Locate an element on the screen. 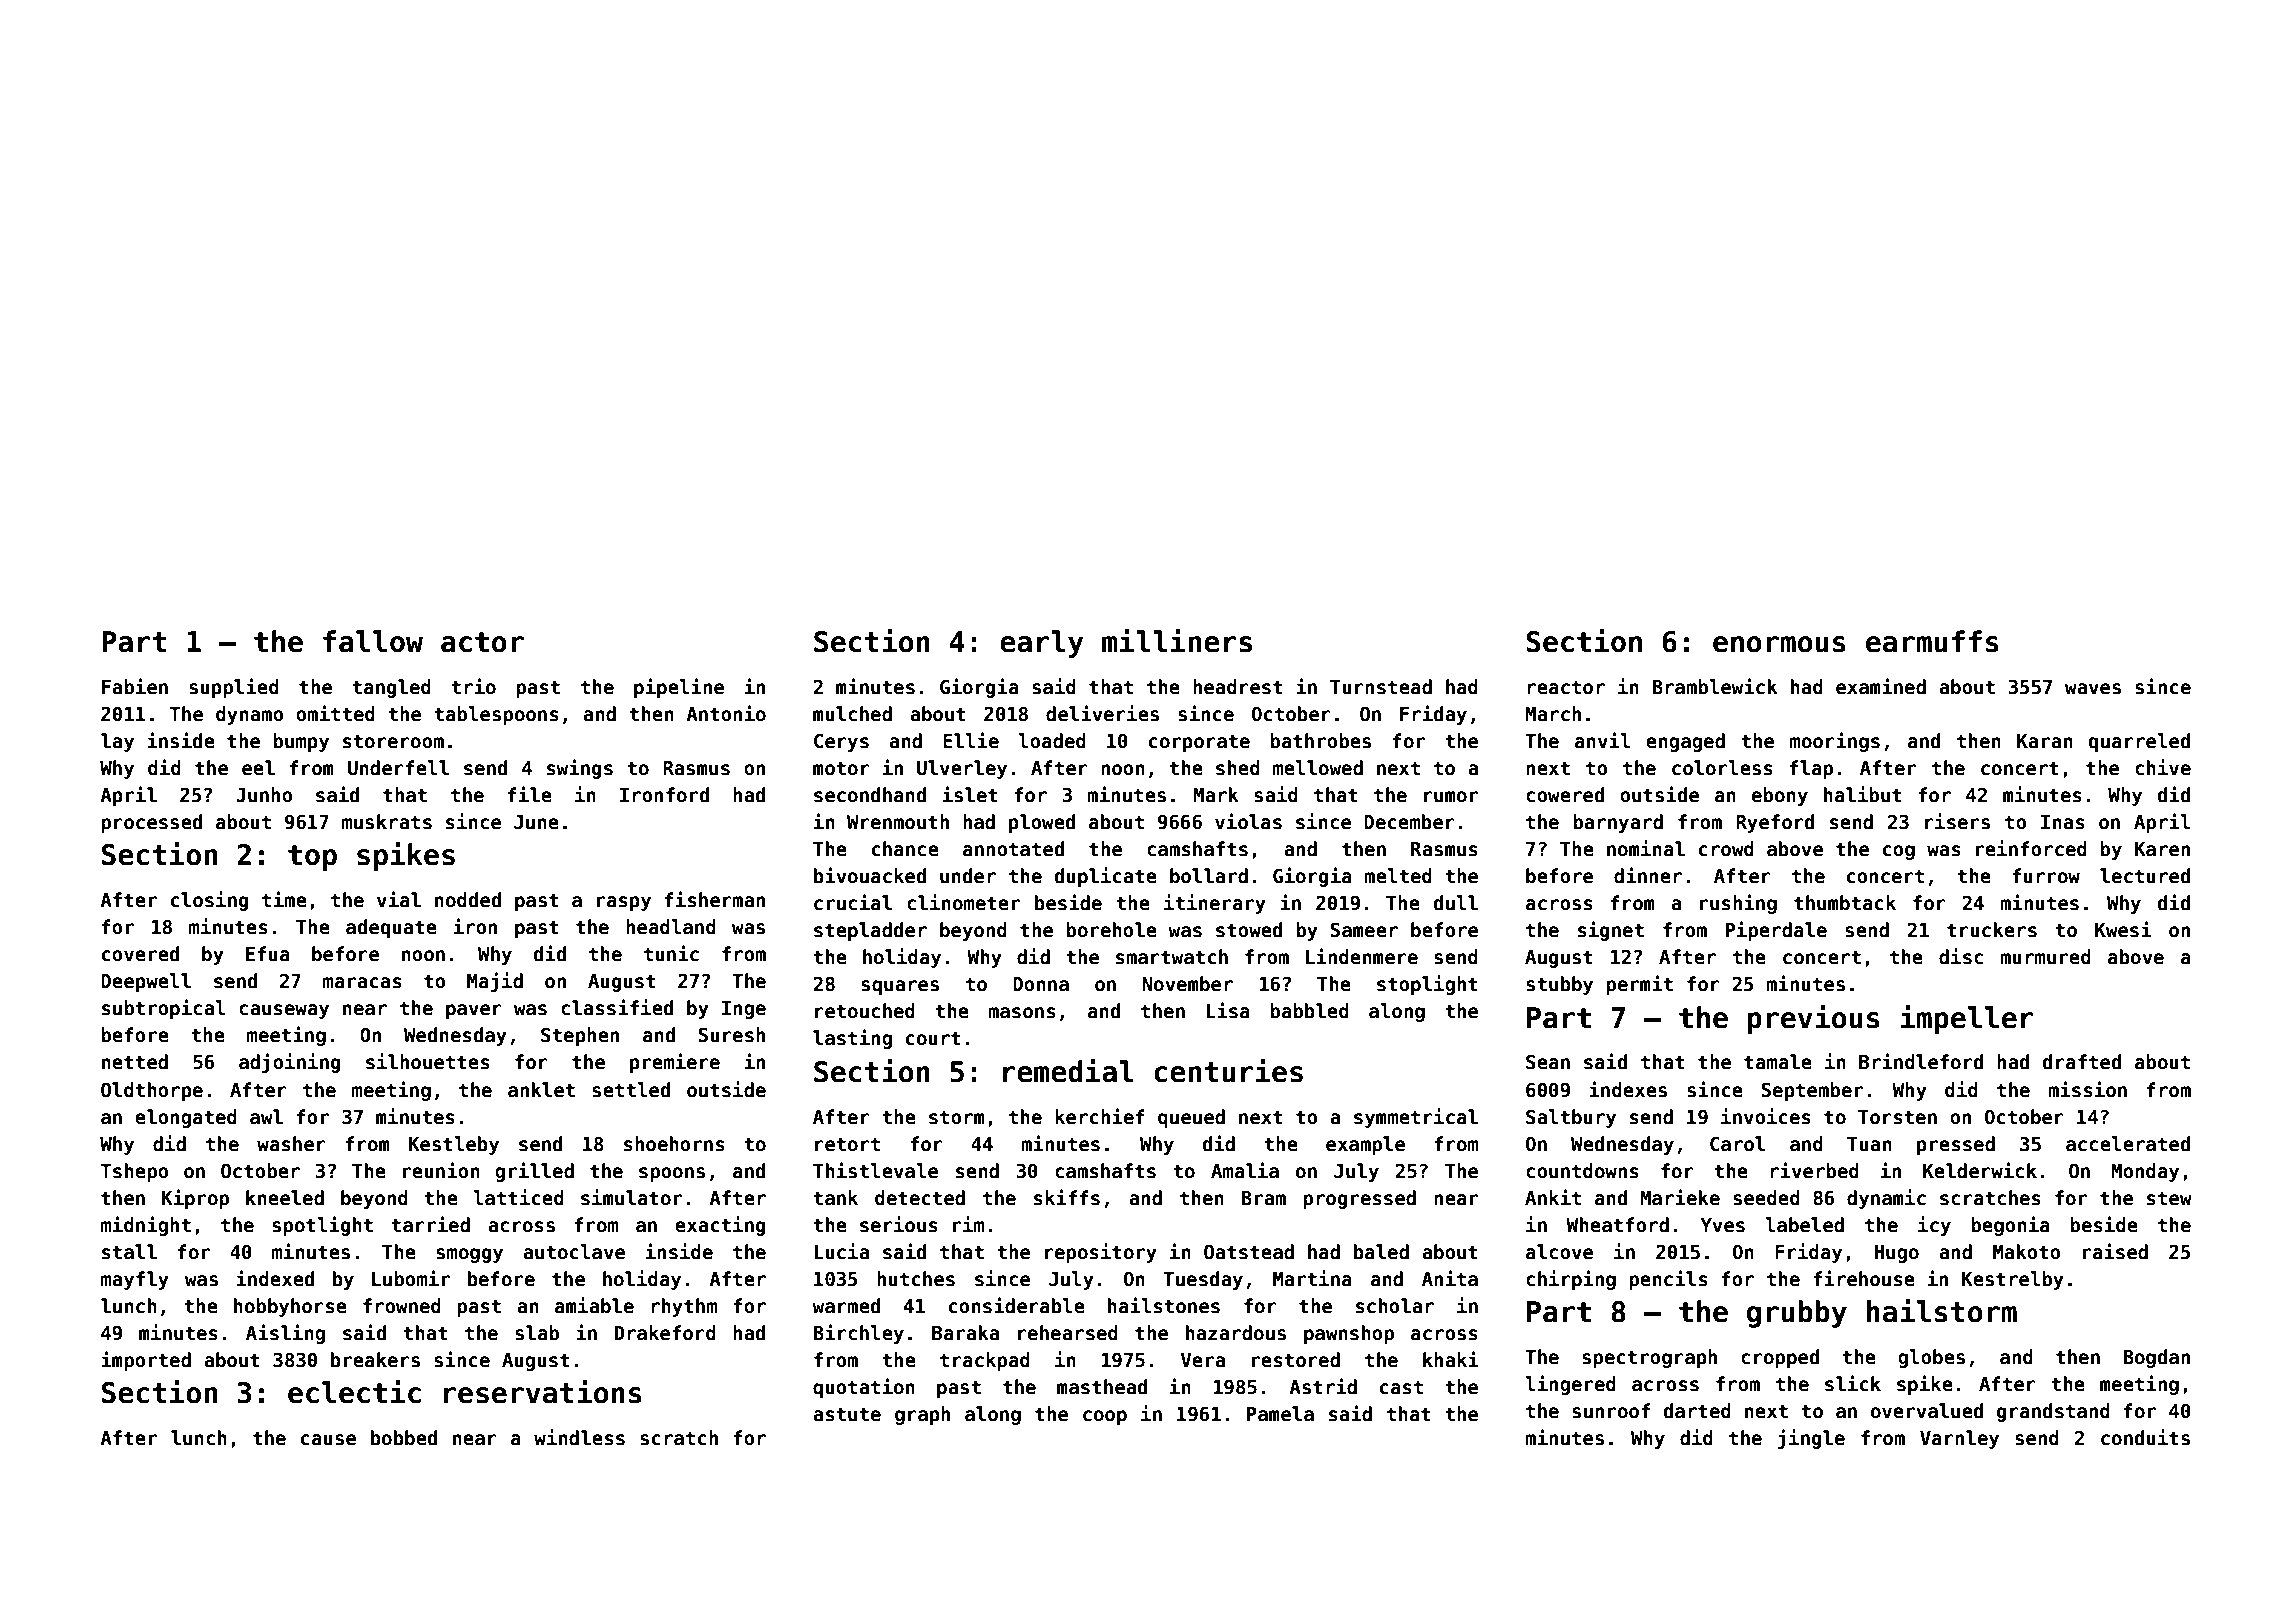 The height and width of the screenshot is (1620, 2292). Sameer is located at coordinates (1364, 930).
